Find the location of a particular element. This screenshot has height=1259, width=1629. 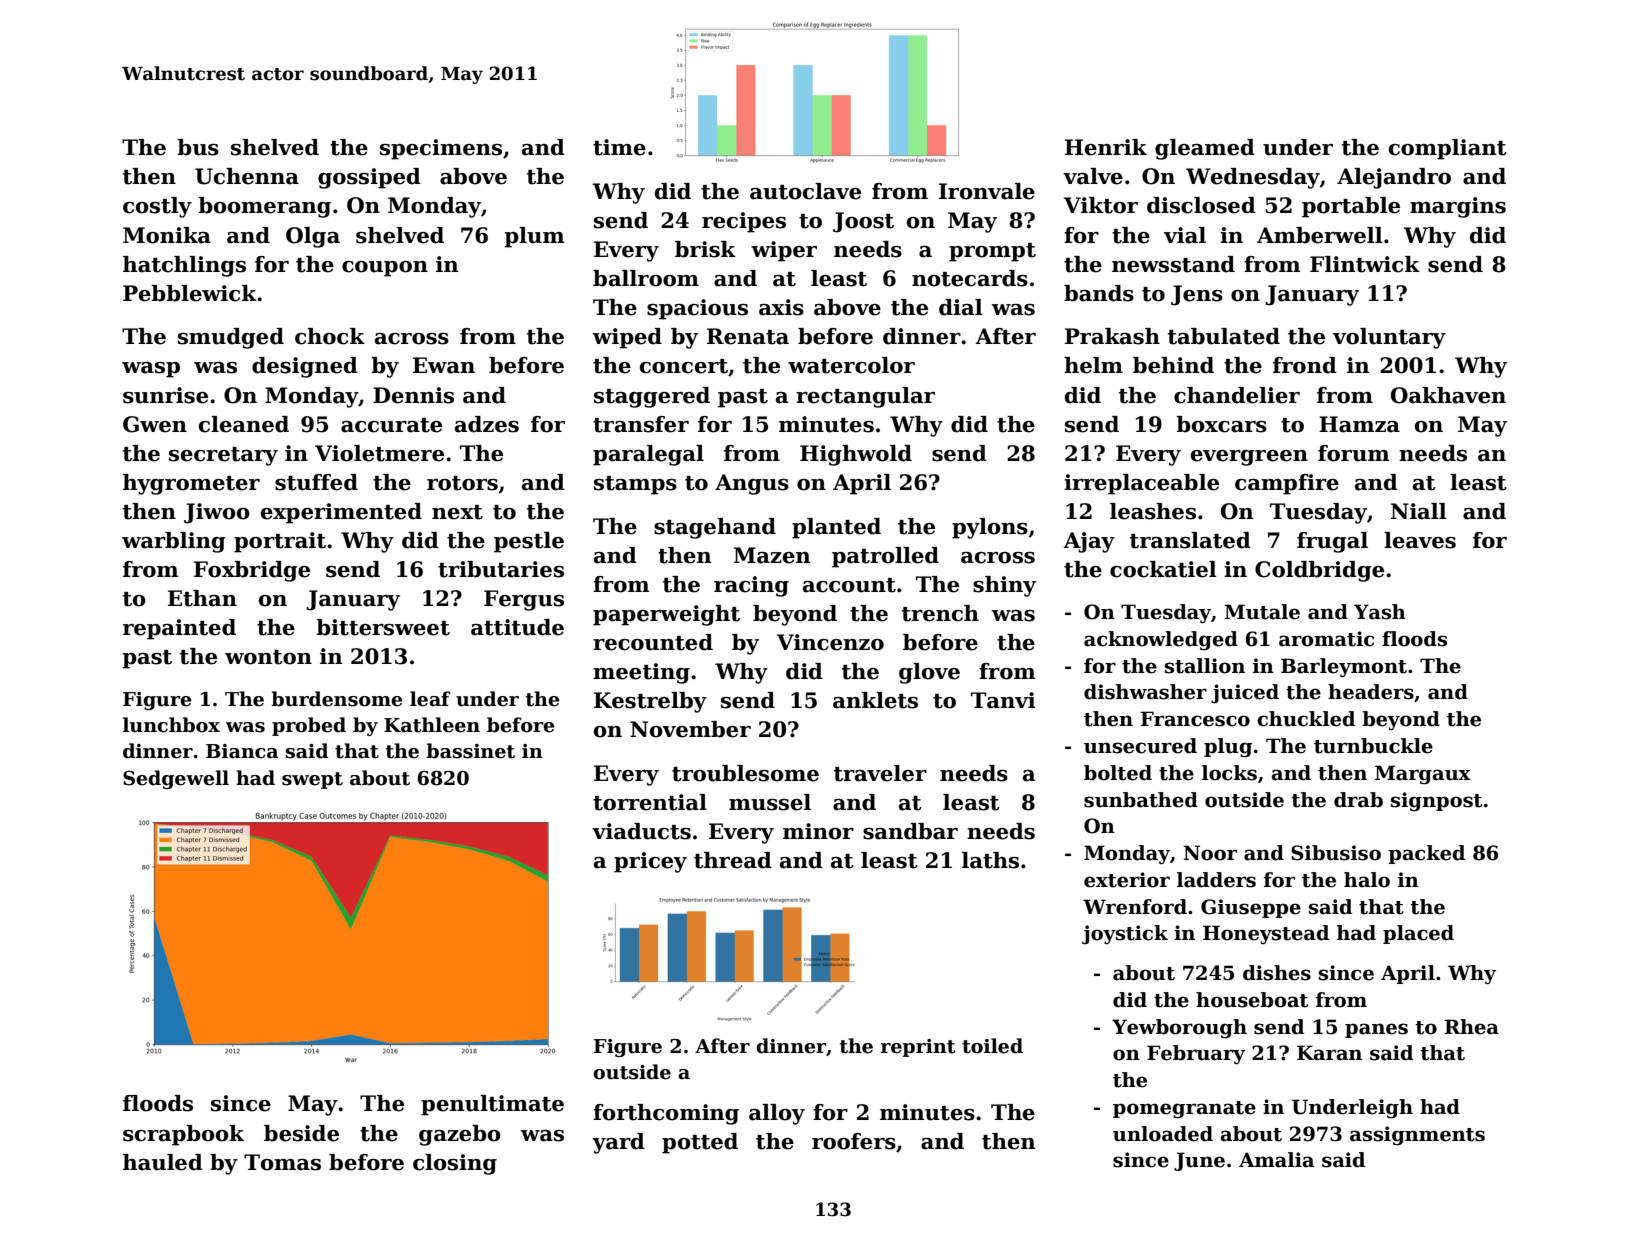

scrapbook is located at coordinates (183, 1135).
